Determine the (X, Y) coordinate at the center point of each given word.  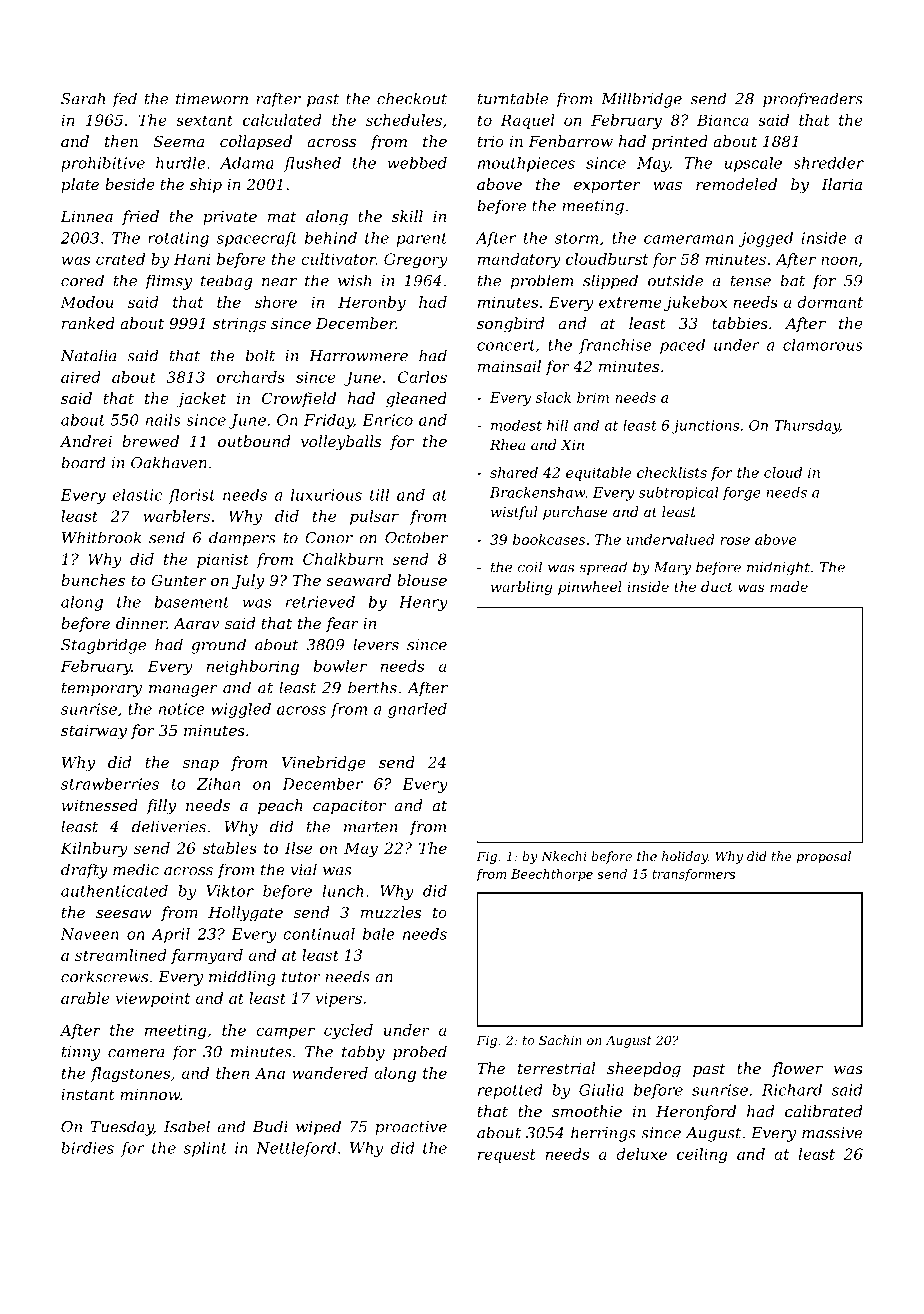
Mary (672, 569)
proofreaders (813, 100)
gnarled (417, 710)
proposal (823, 857)
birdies (87, 1148)
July (248, 582)
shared (514, 472)
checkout (412, 98)
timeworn (212, 99)
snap (201, 765)
